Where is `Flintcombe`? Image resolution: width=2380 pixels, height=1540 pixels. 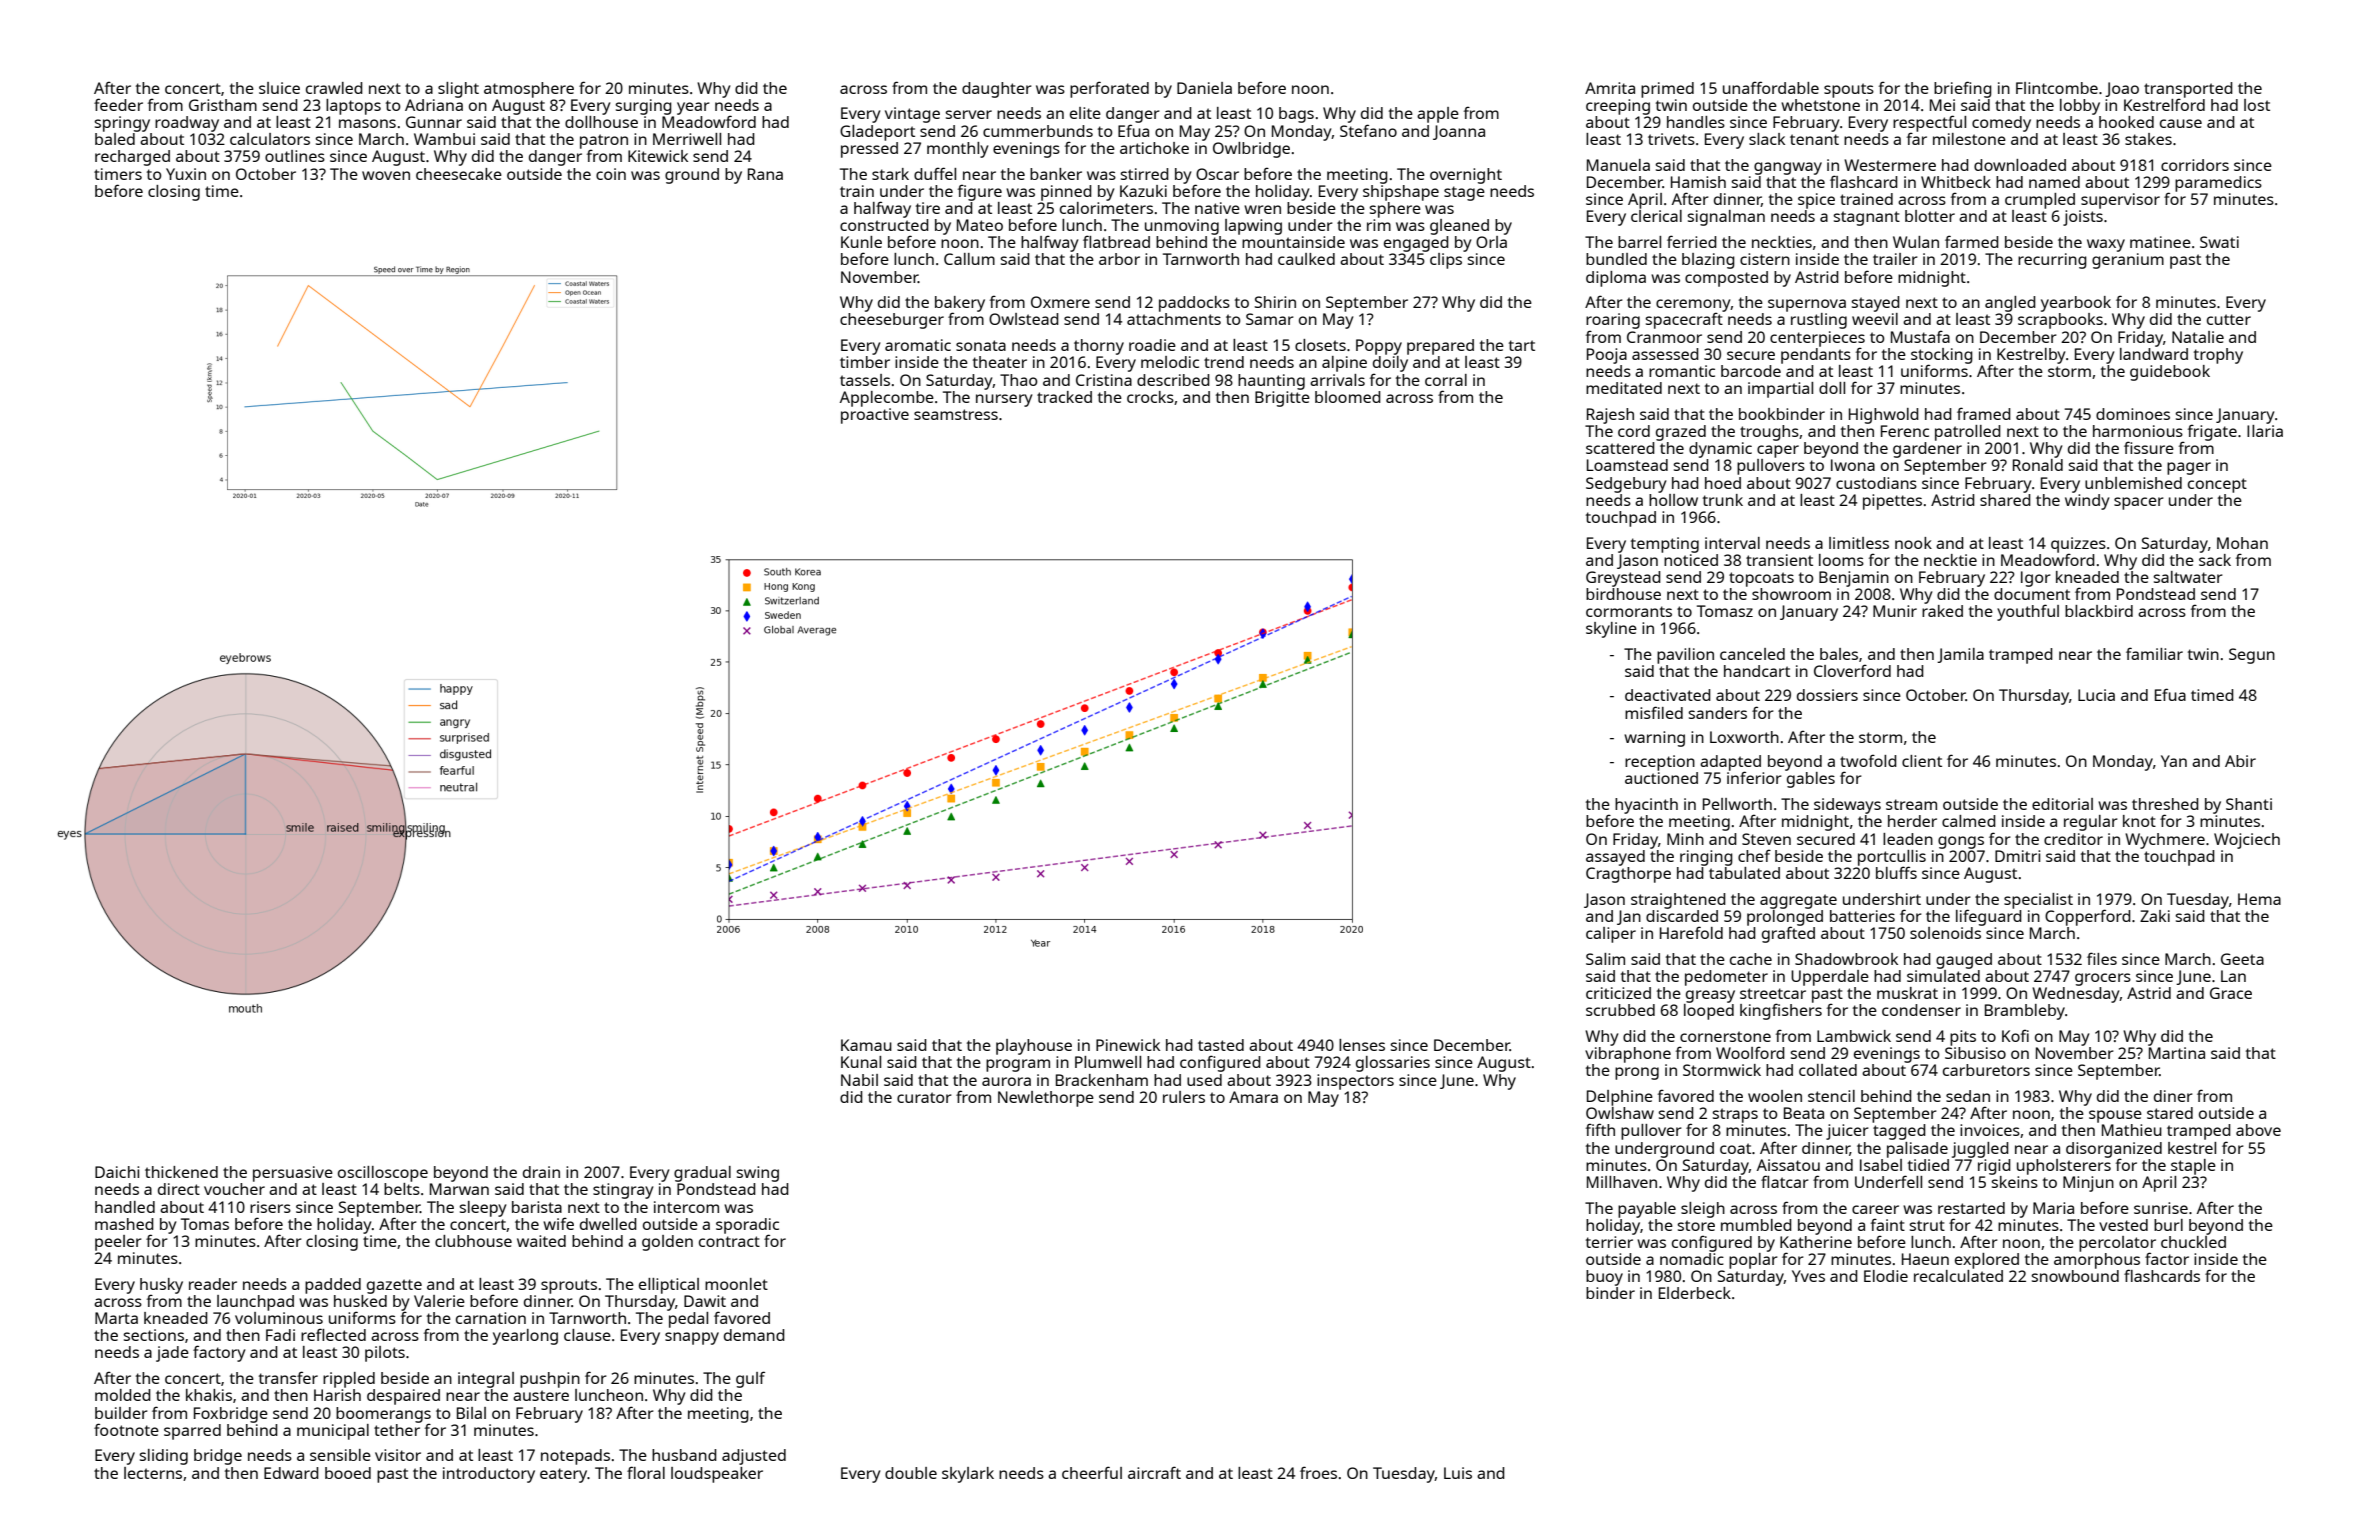
Flintcombe is located at coordinates (2057, 88).
